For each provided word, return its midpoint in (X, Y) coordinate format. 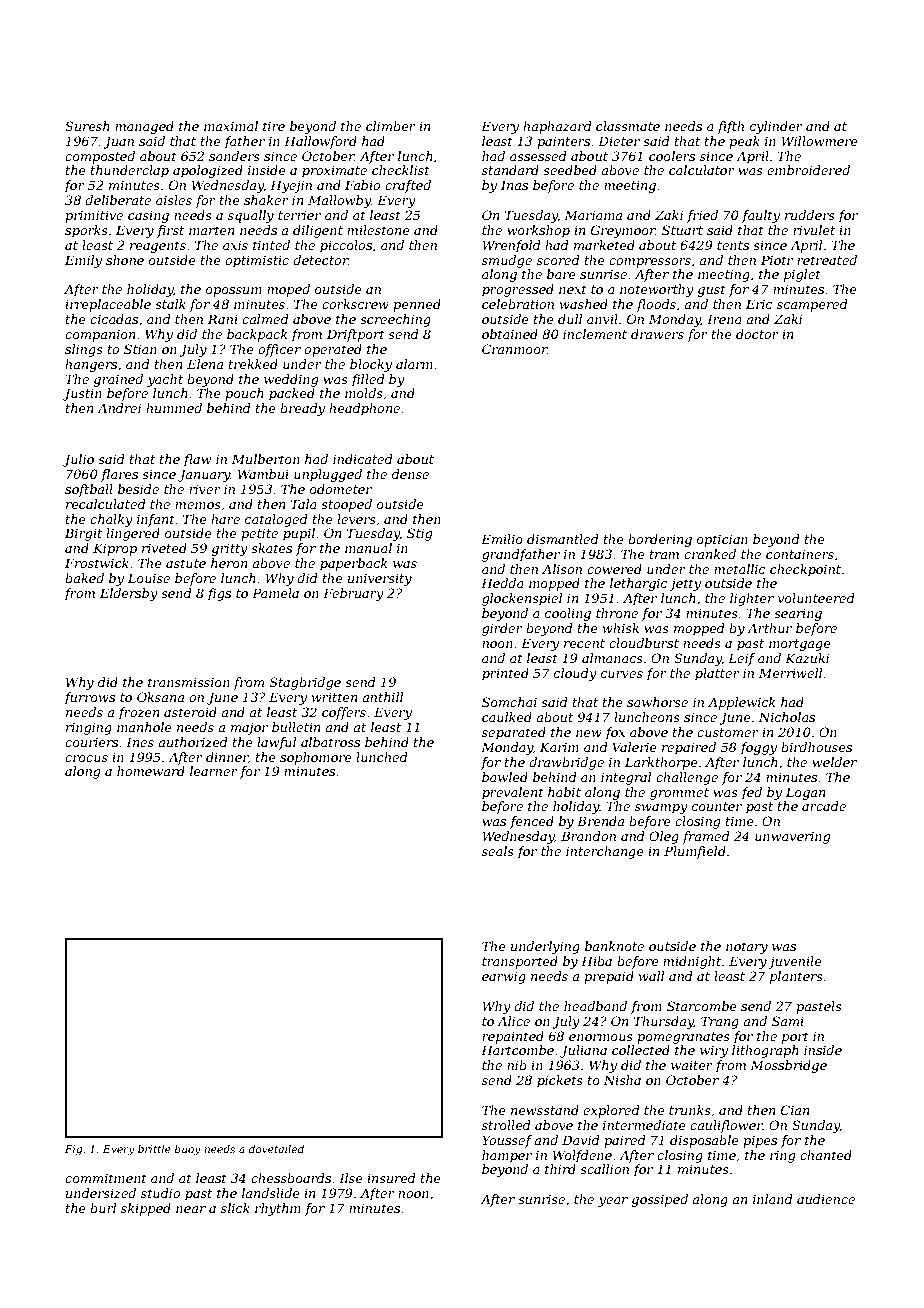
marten (211, 230)
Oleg (664, 837)
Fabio (362, 185)
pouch (244, 394)
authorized (193, 742)
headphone (364, 409)
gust (712, 291)
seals (498, 851)
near (191, 1209)
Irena (724, 319)
